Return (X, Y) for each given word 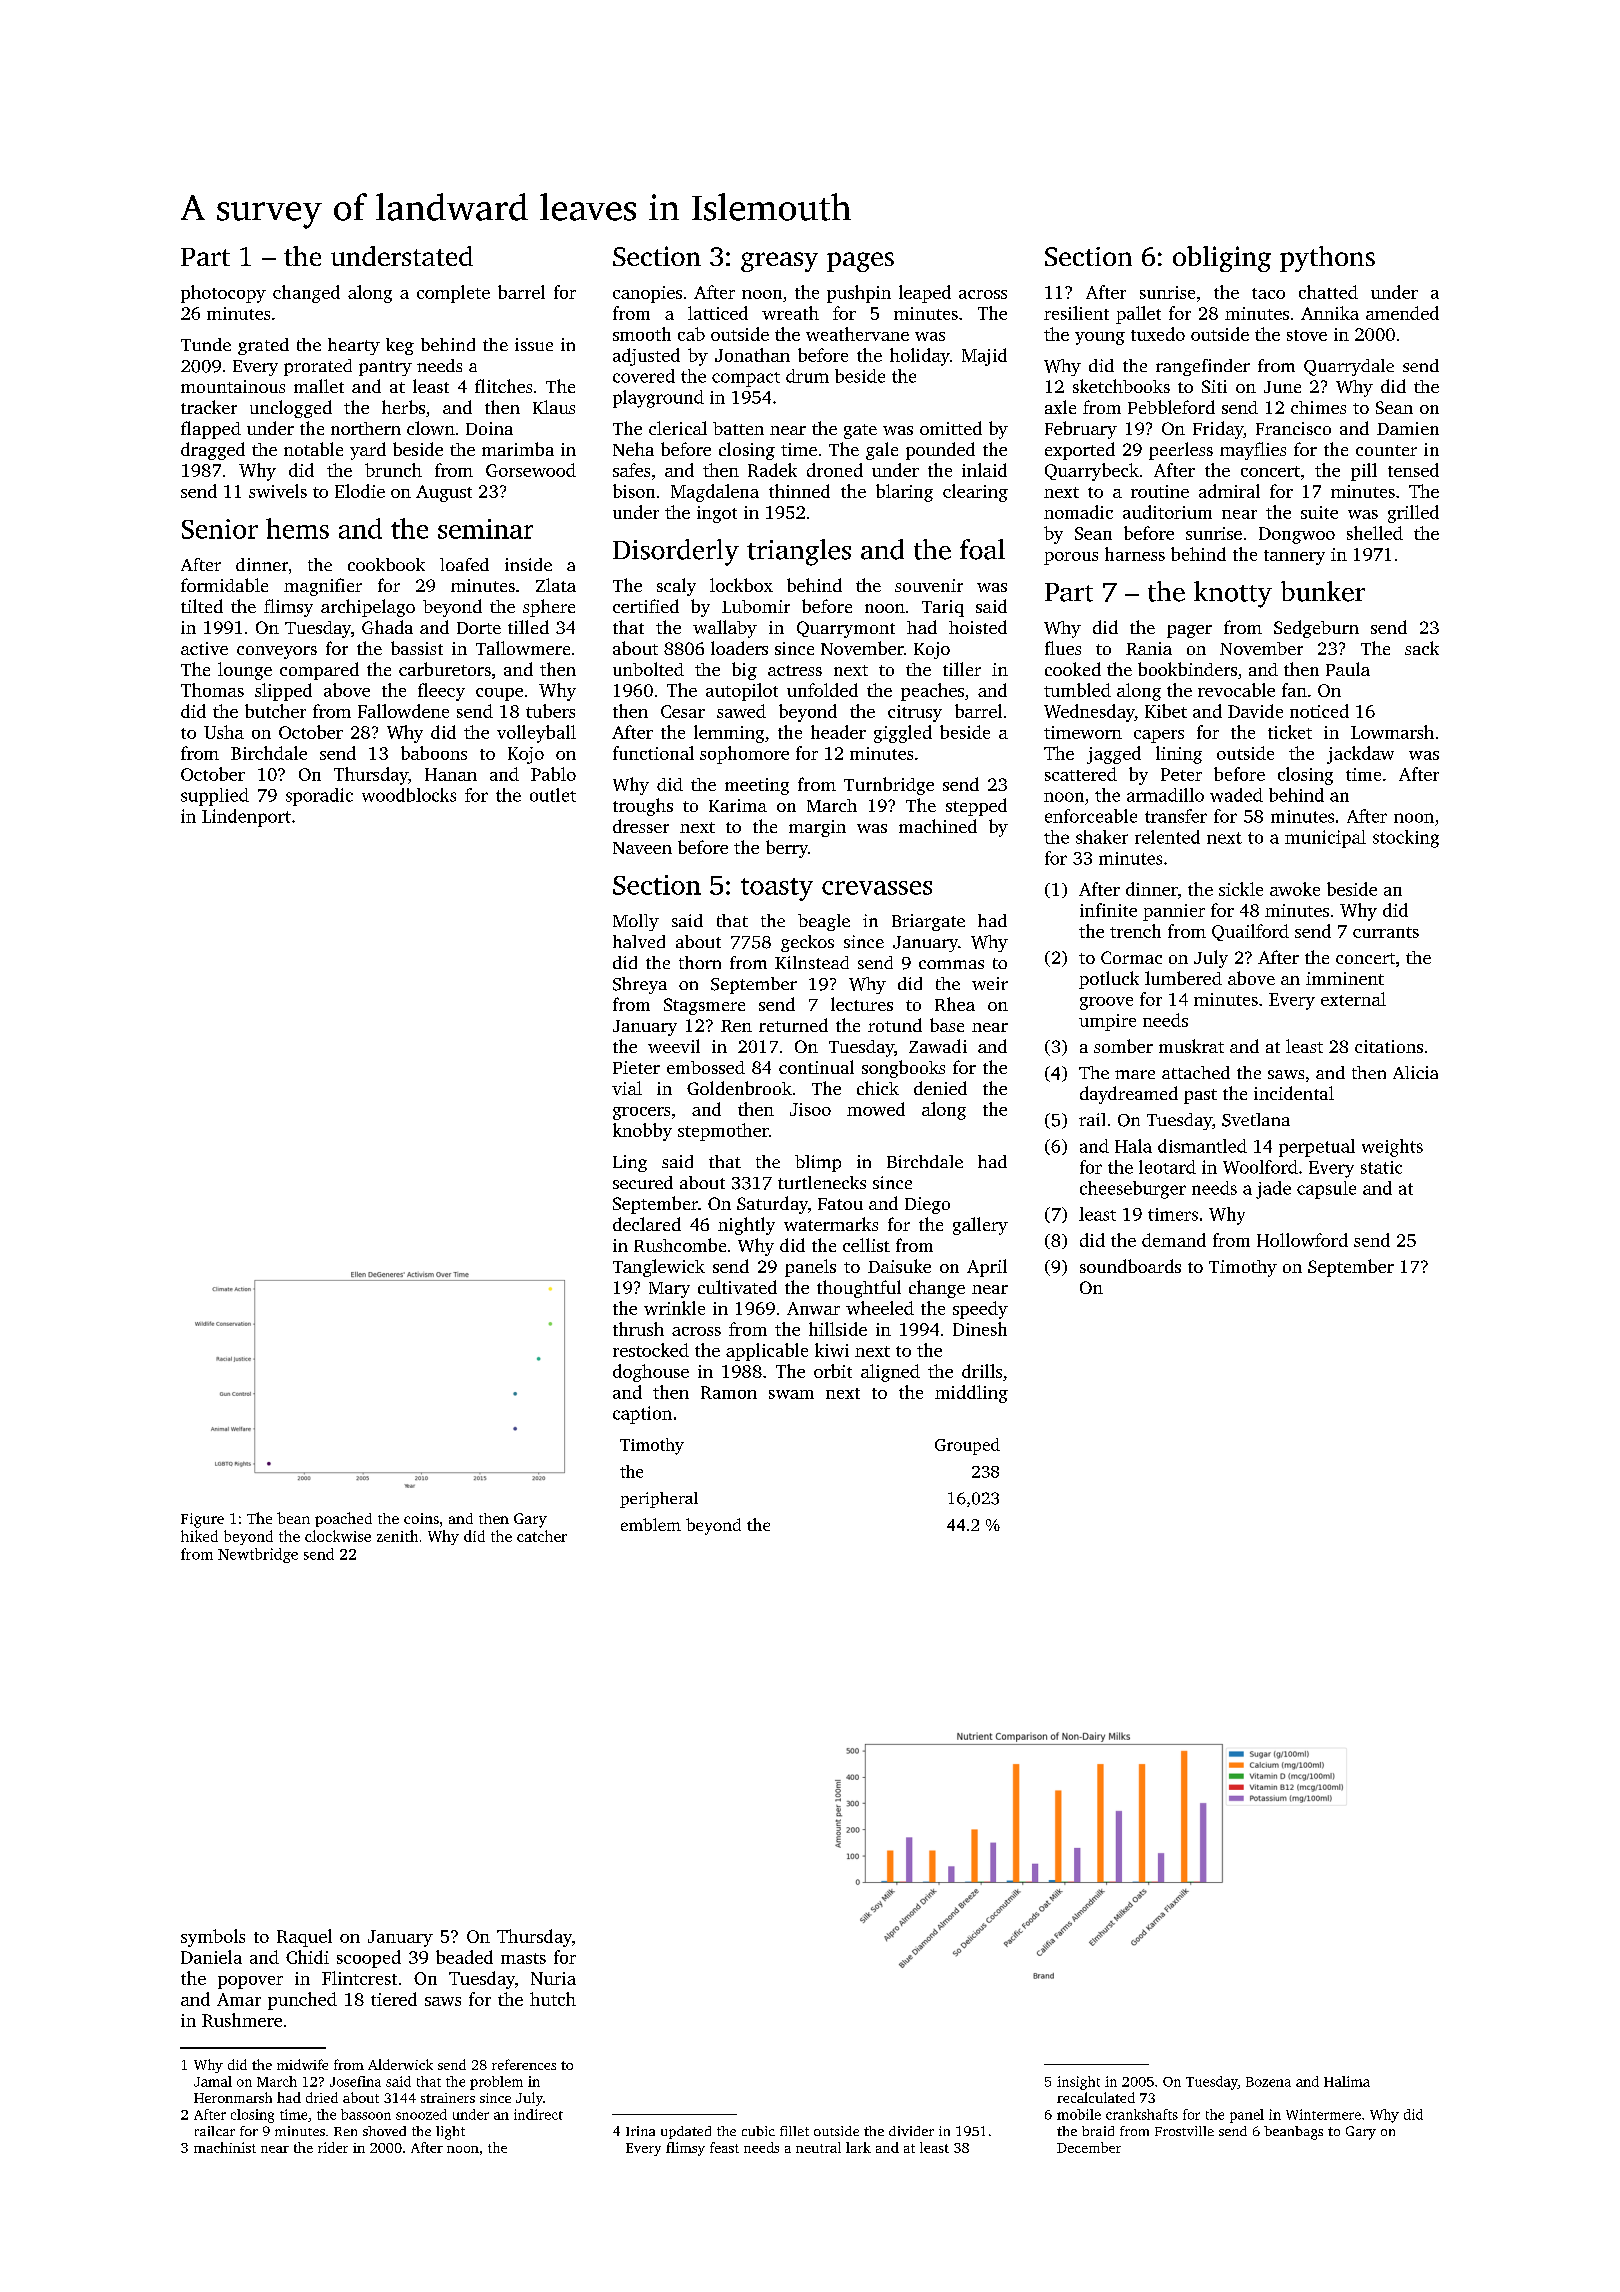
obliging (1222, 259)
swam (791, 1394)
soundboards (1130, 1266)
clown (431, 428)
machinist (225, 2147)
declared (647, 1224)
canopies (647, 294)
